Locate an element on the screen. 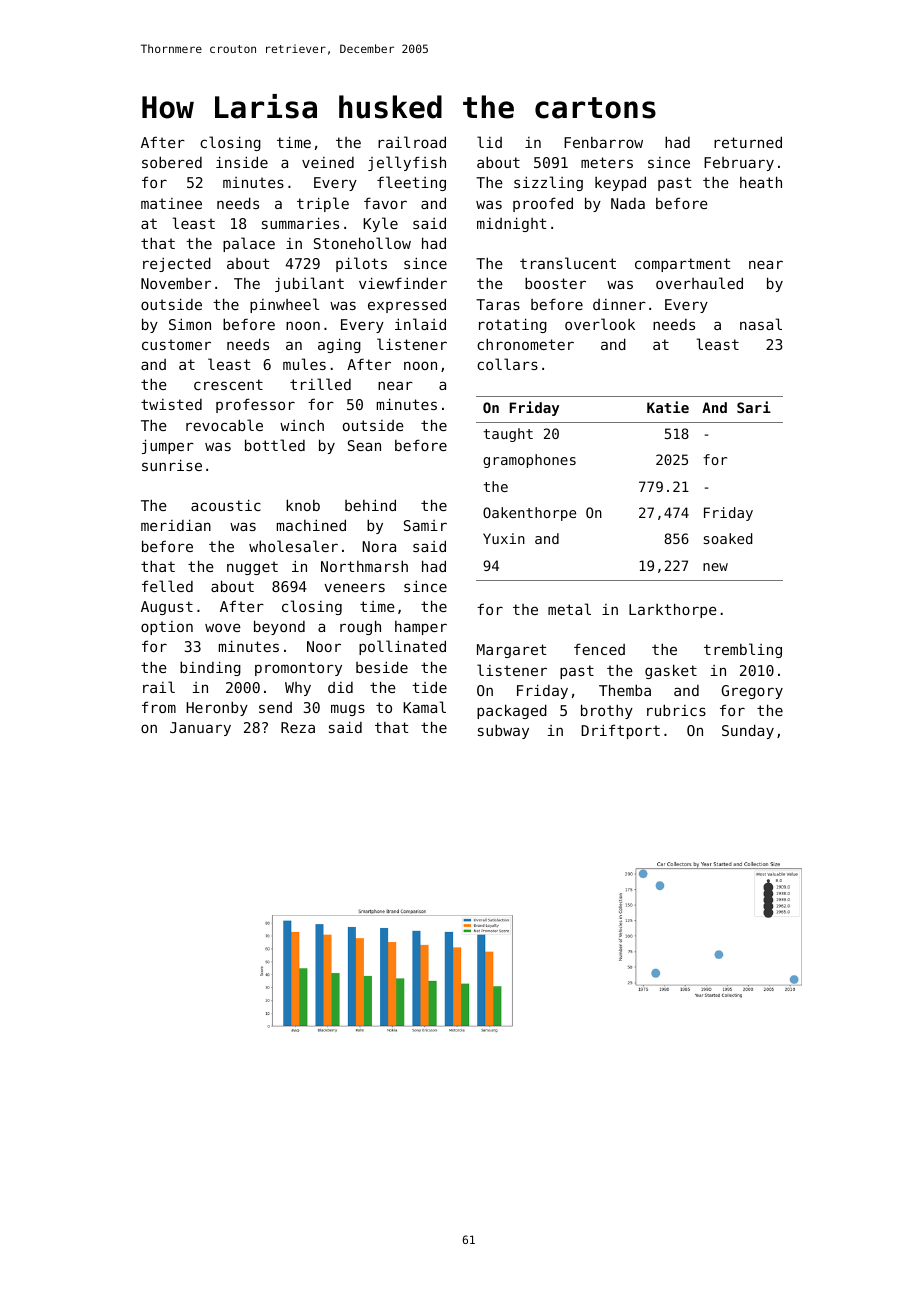 Image resolution: width=924 pixels, height=1314 pixels. returned is located at coordinates (748, 142).
